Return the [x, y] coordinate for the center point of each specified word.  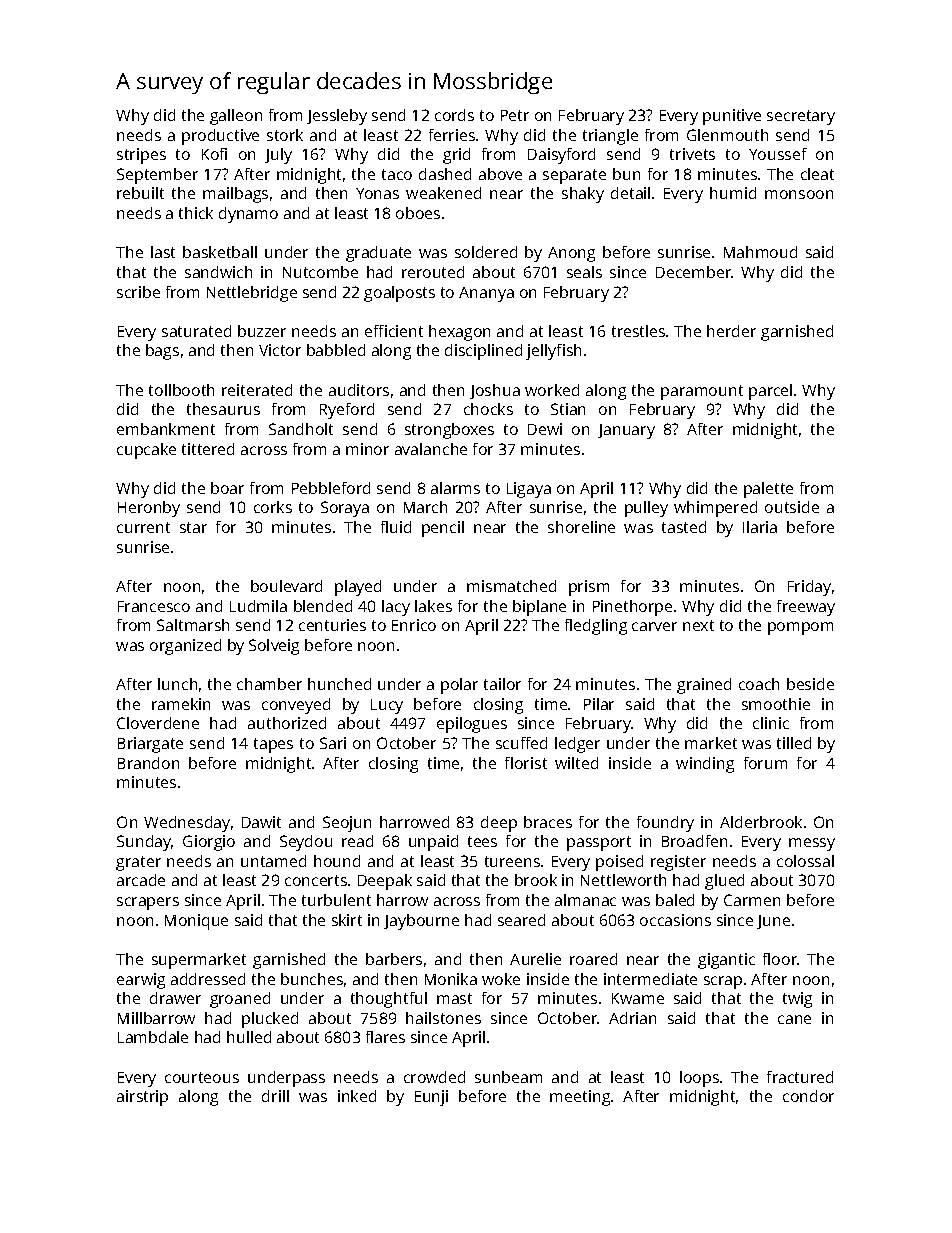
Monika [451, 979]
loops [699, 1079]
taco [397, 174]
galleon [236, 117]
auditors [359, 390]
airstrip [142, 1098]
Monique [196, 922]
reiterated [257, 390]
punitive [732, 117]
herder [731, 331]
